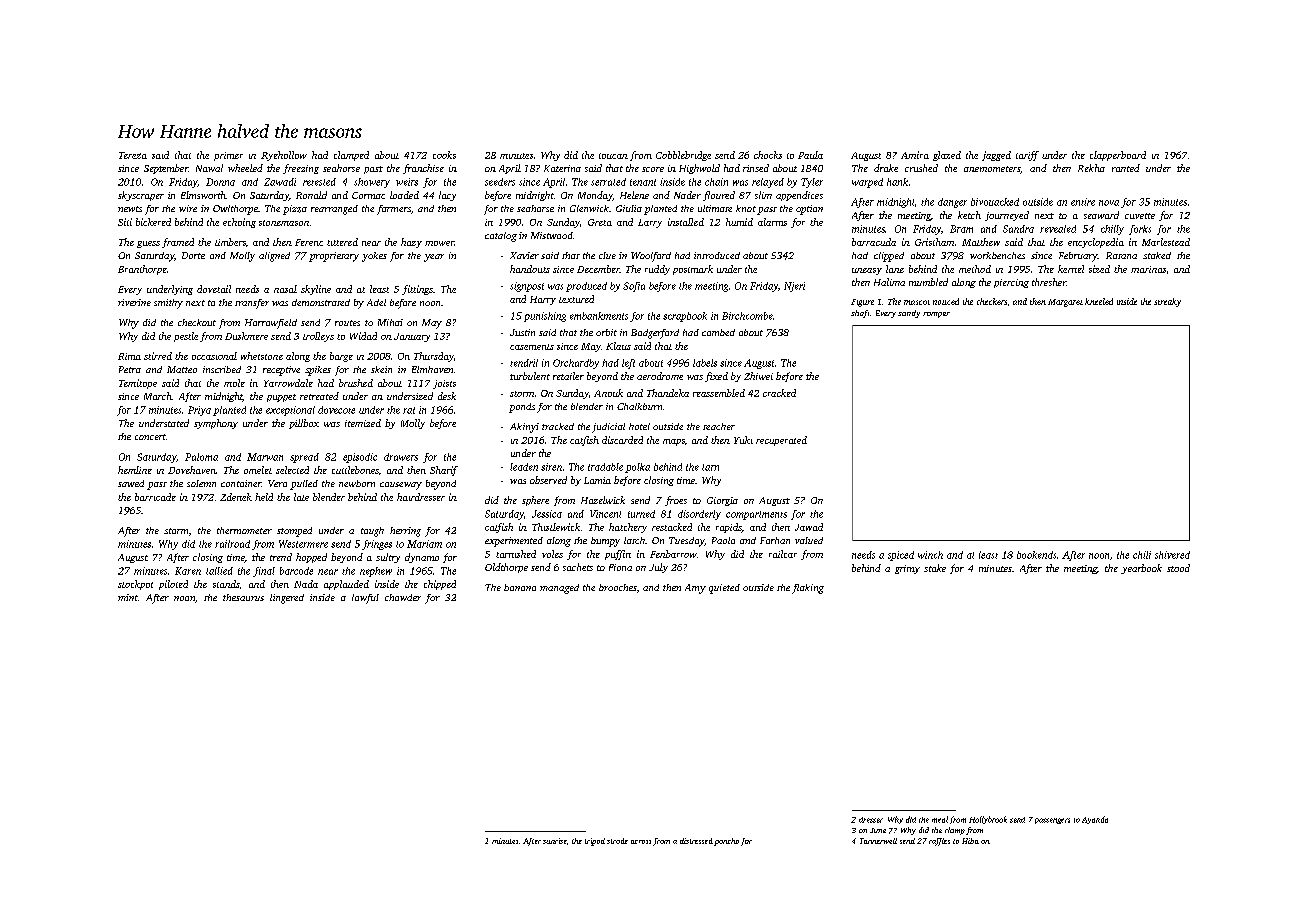  I want to click on dovetail, so click(214, 289).
